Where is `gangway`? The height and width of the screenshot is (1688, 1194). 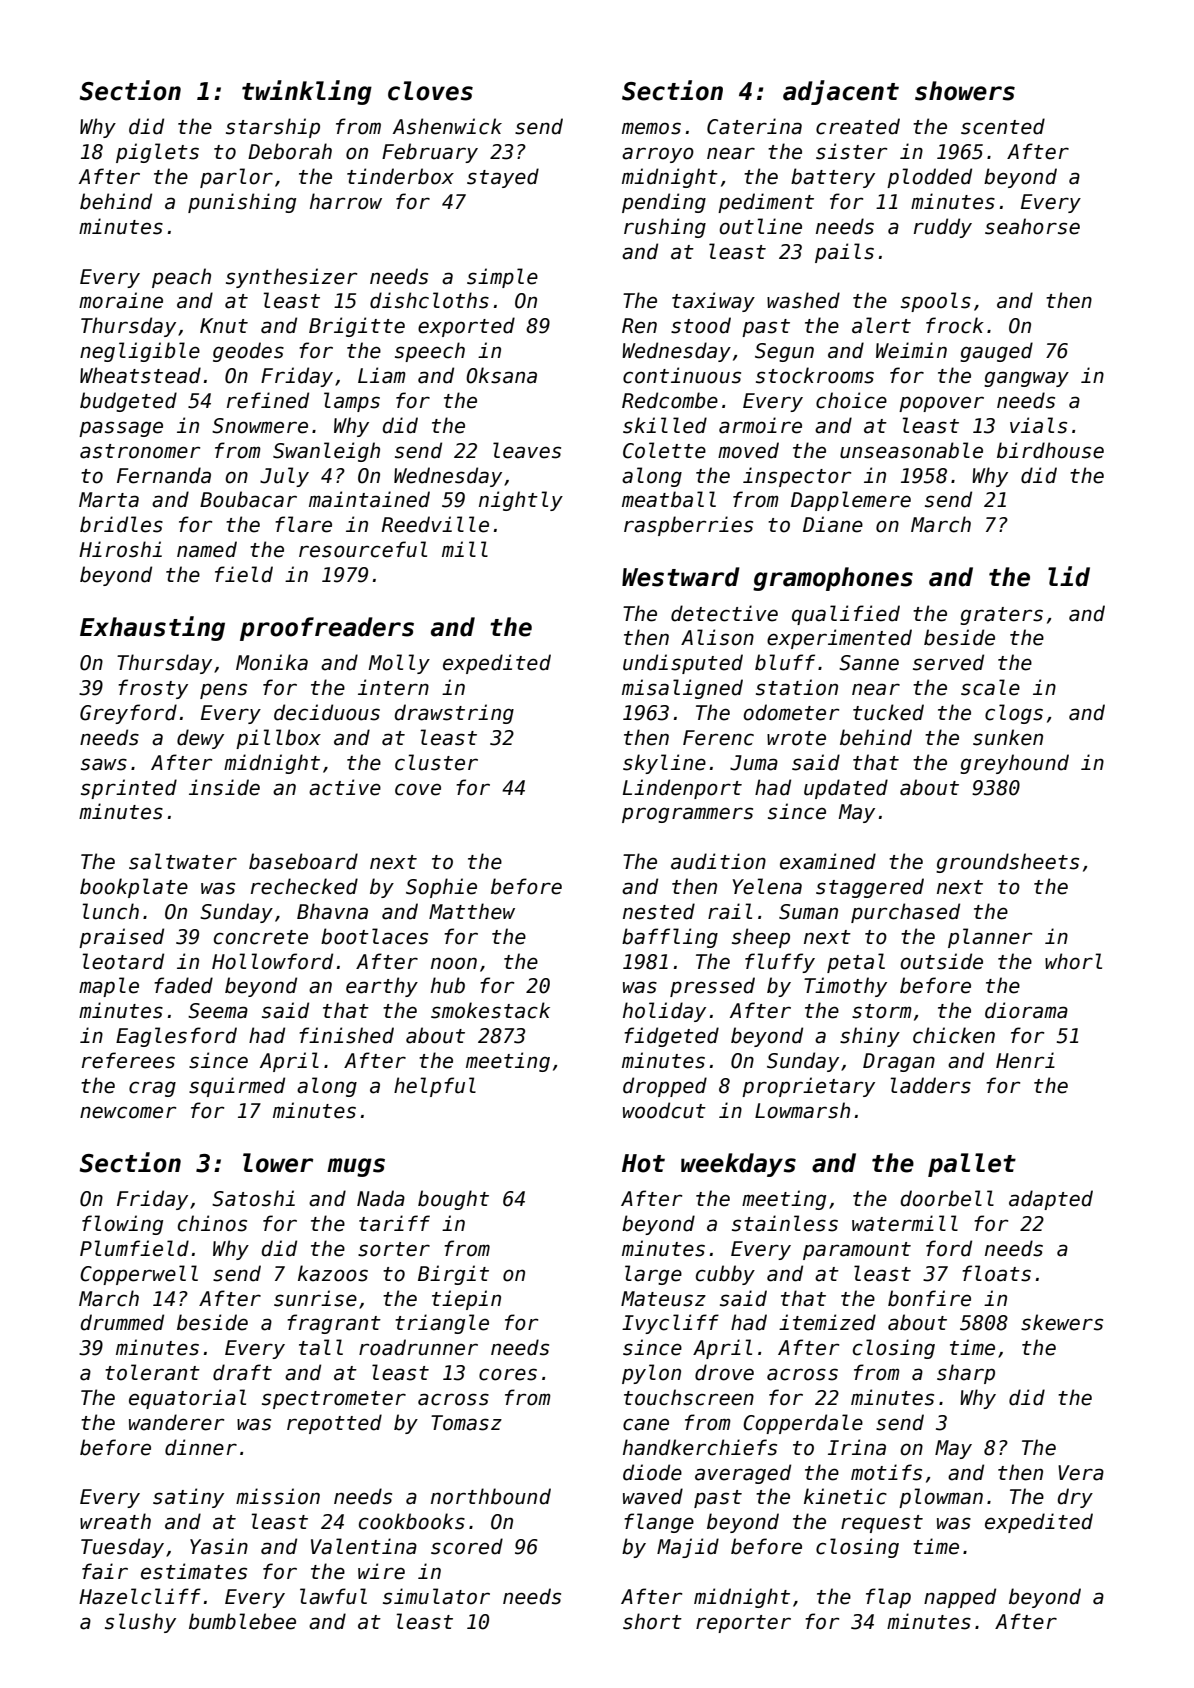 gangway is located at coordinates (1026, 379).
